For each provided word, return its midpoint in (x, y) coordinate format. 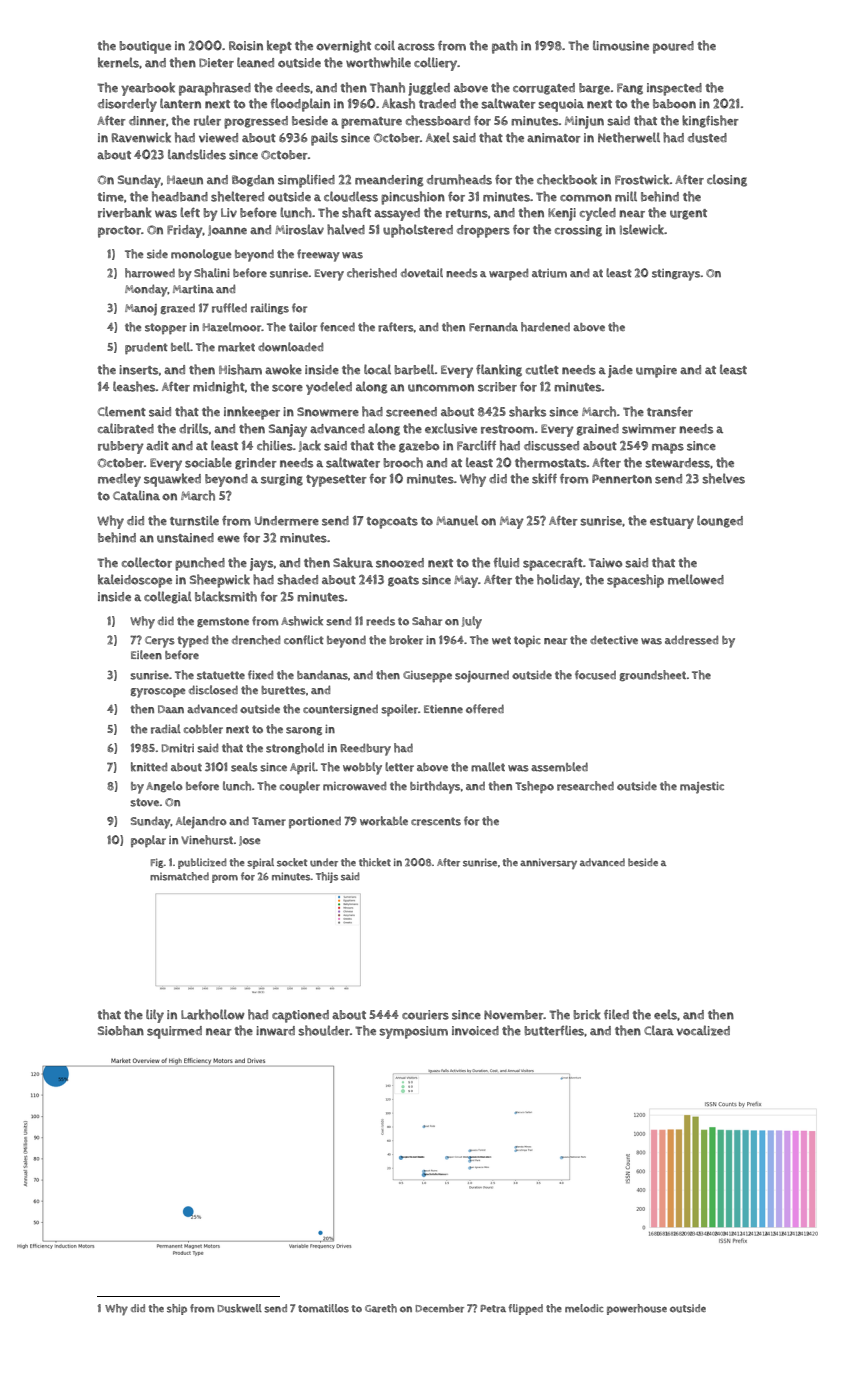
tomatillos (323, 1308)
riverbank (124, 212)
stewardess (677, 463)
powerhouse (637, 1309)
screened (411, 412)
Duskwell (239, 1308)
